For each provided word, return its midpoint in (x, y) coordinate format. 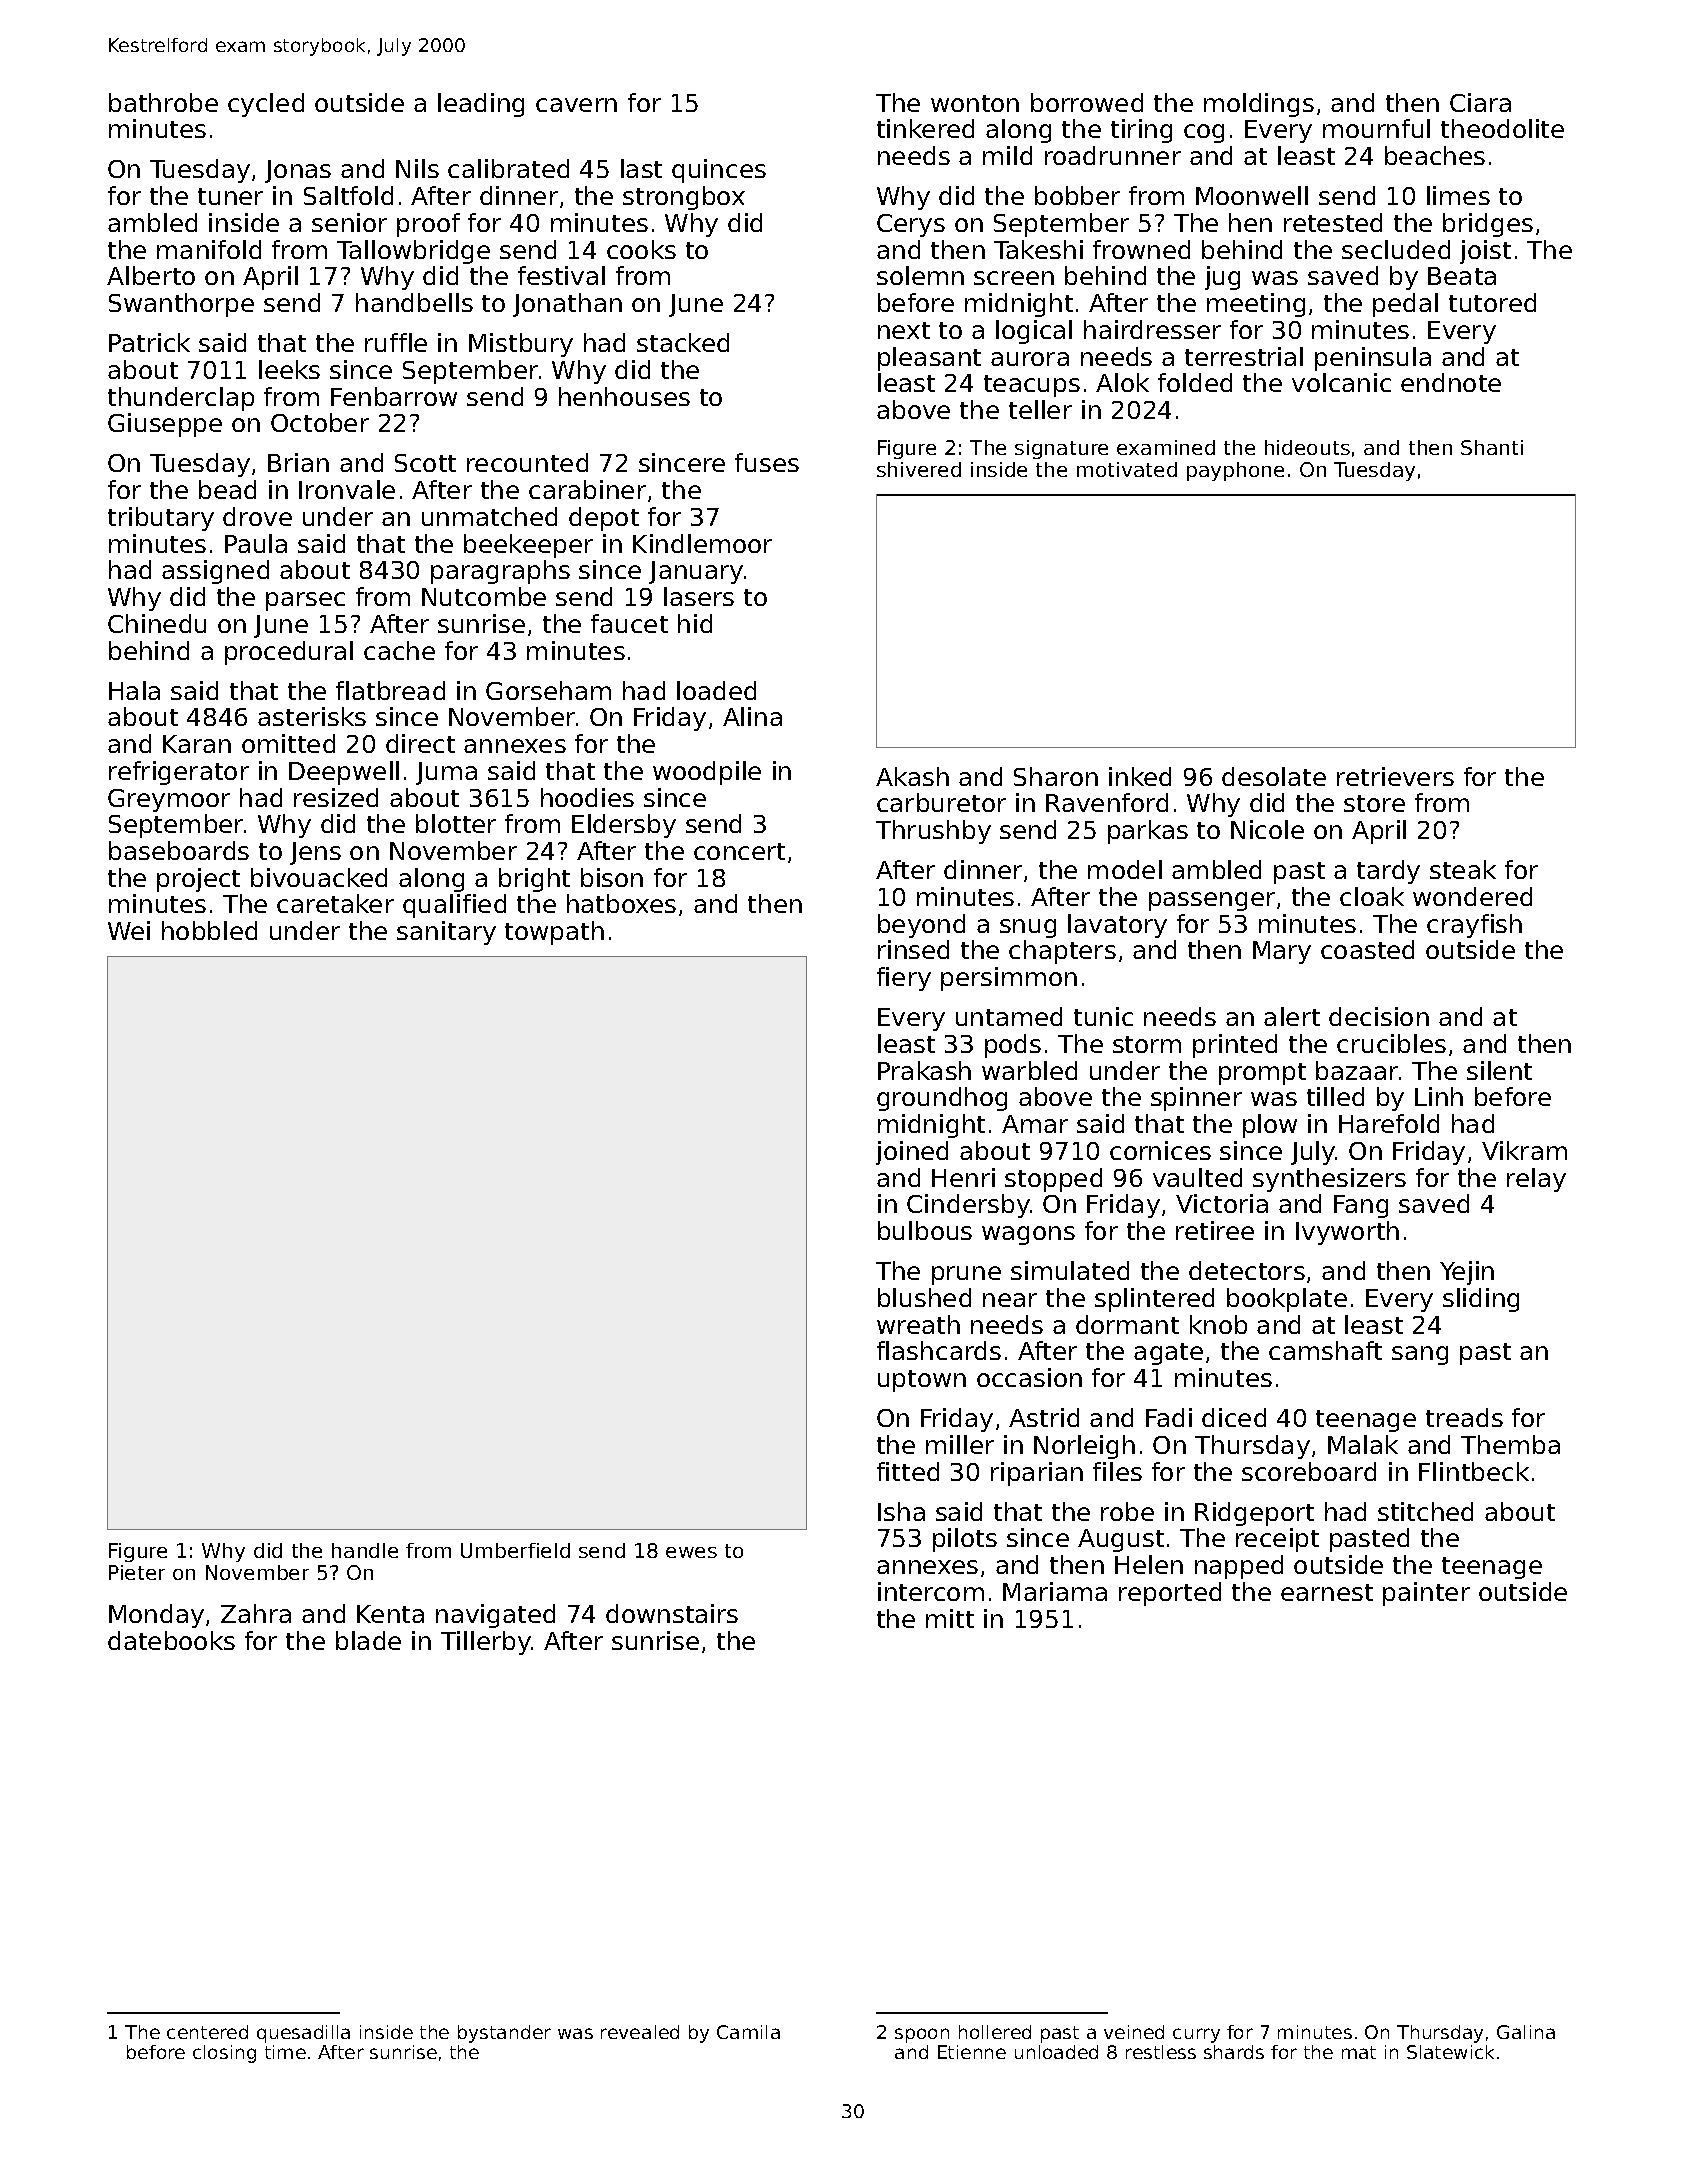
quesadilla (303, 2034)
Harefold (1389, 1123)
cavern (576, 105)
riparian (1037, 1474)
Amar (1035, 1124)
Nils (417, 168)
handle (365, 1550)
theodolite (1502, 128)
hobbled (209, 930)
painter (1426, 1594)
